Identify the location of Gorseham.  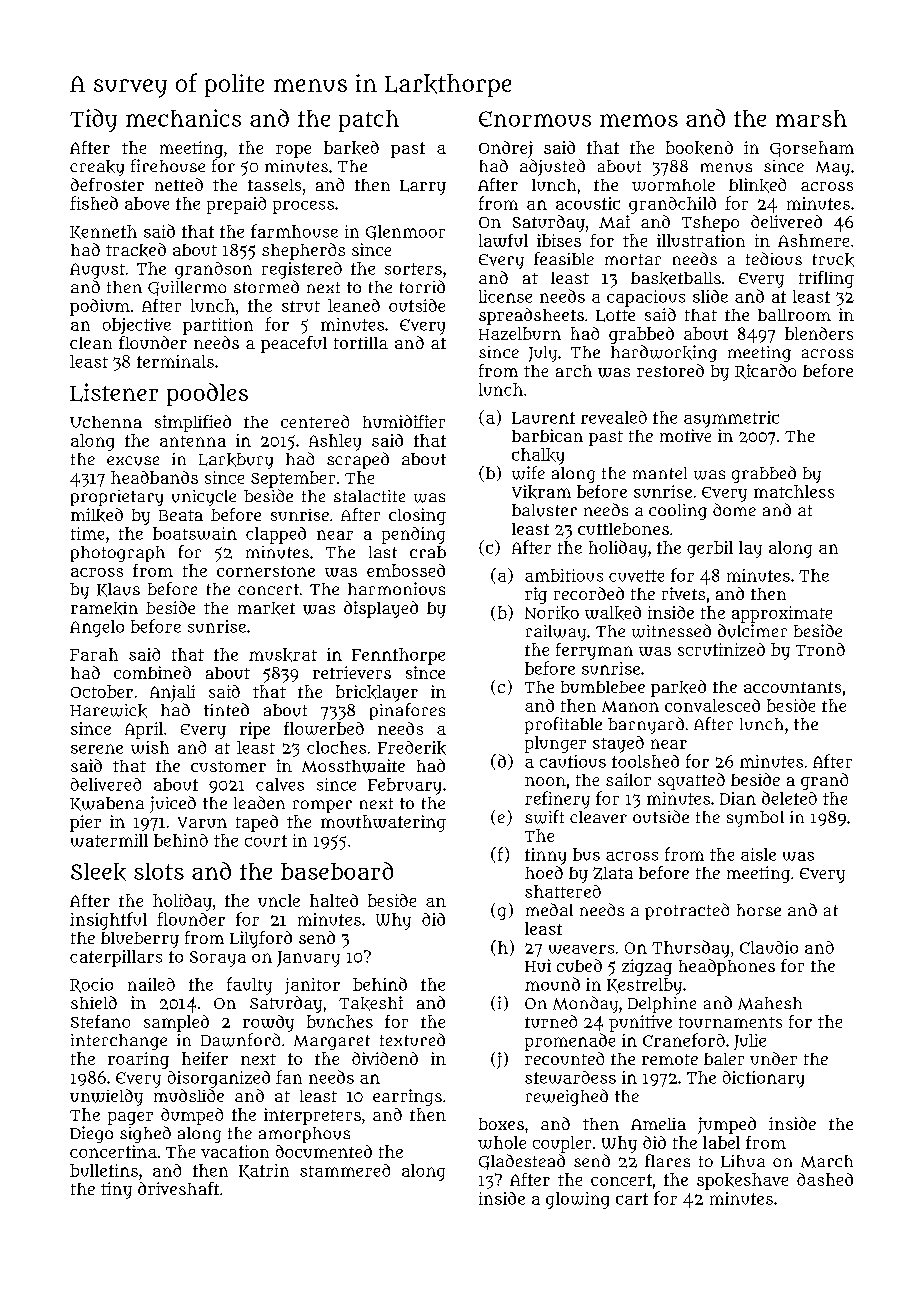
(812, 149).
